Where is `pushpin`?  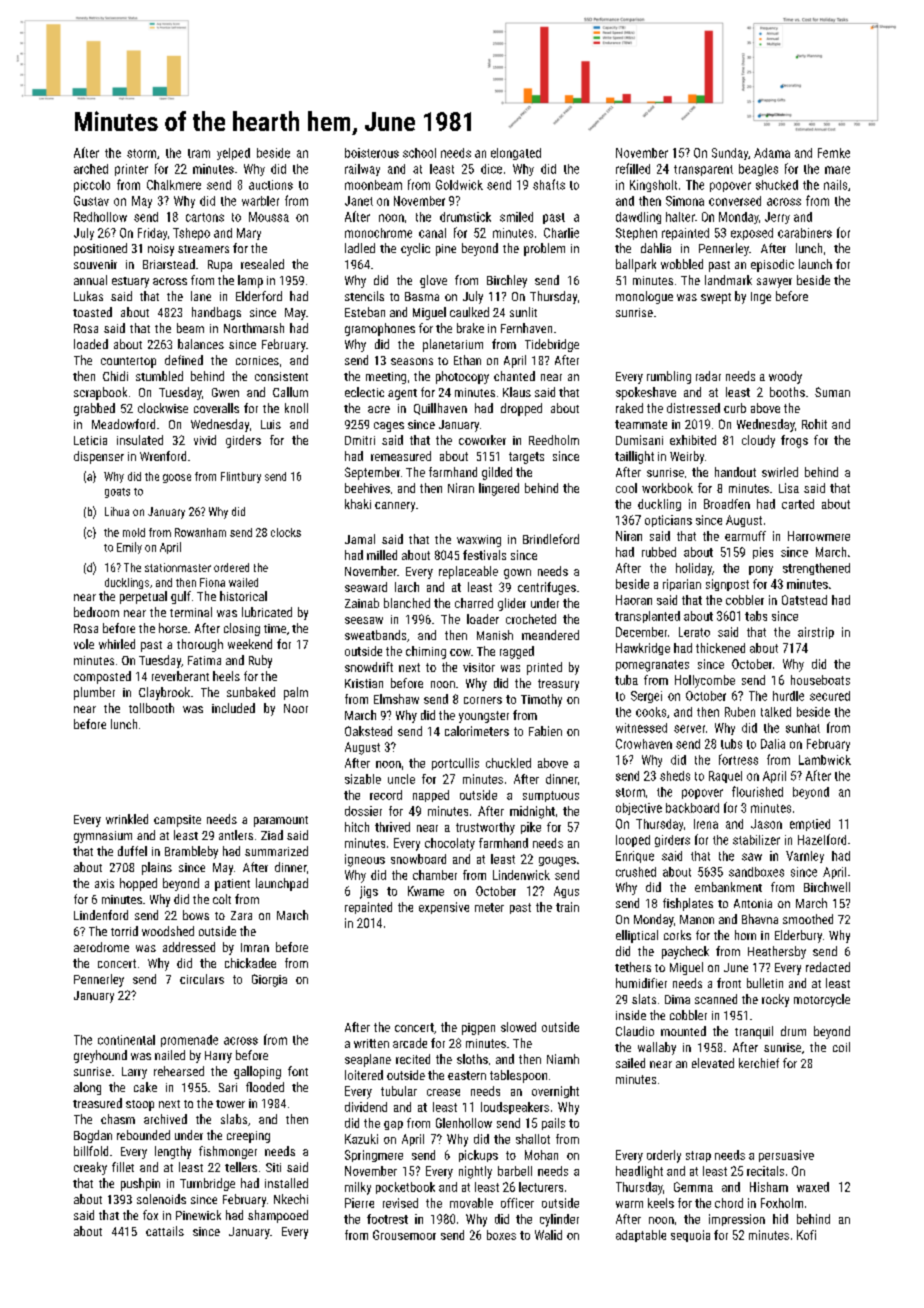 pushpin is located at coordinates (140, 1184).
